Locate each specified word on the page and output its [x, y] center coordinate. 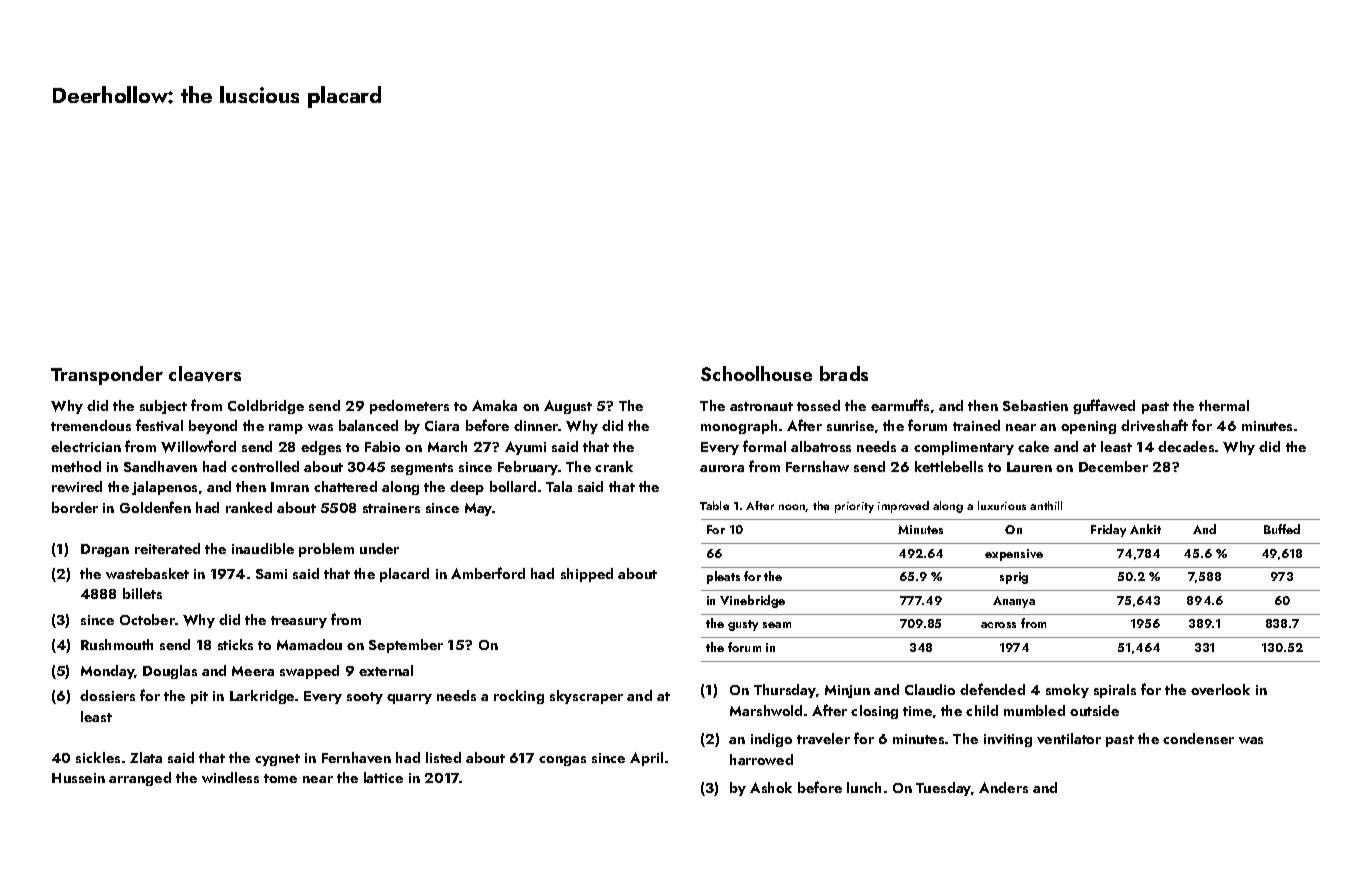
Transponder [107, 375]
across [998, 625]
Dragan [105, 550]
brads [844, 373]
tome [280, 778]
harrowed [761, 759]
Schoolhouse [756, 373]
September [406, 646]
